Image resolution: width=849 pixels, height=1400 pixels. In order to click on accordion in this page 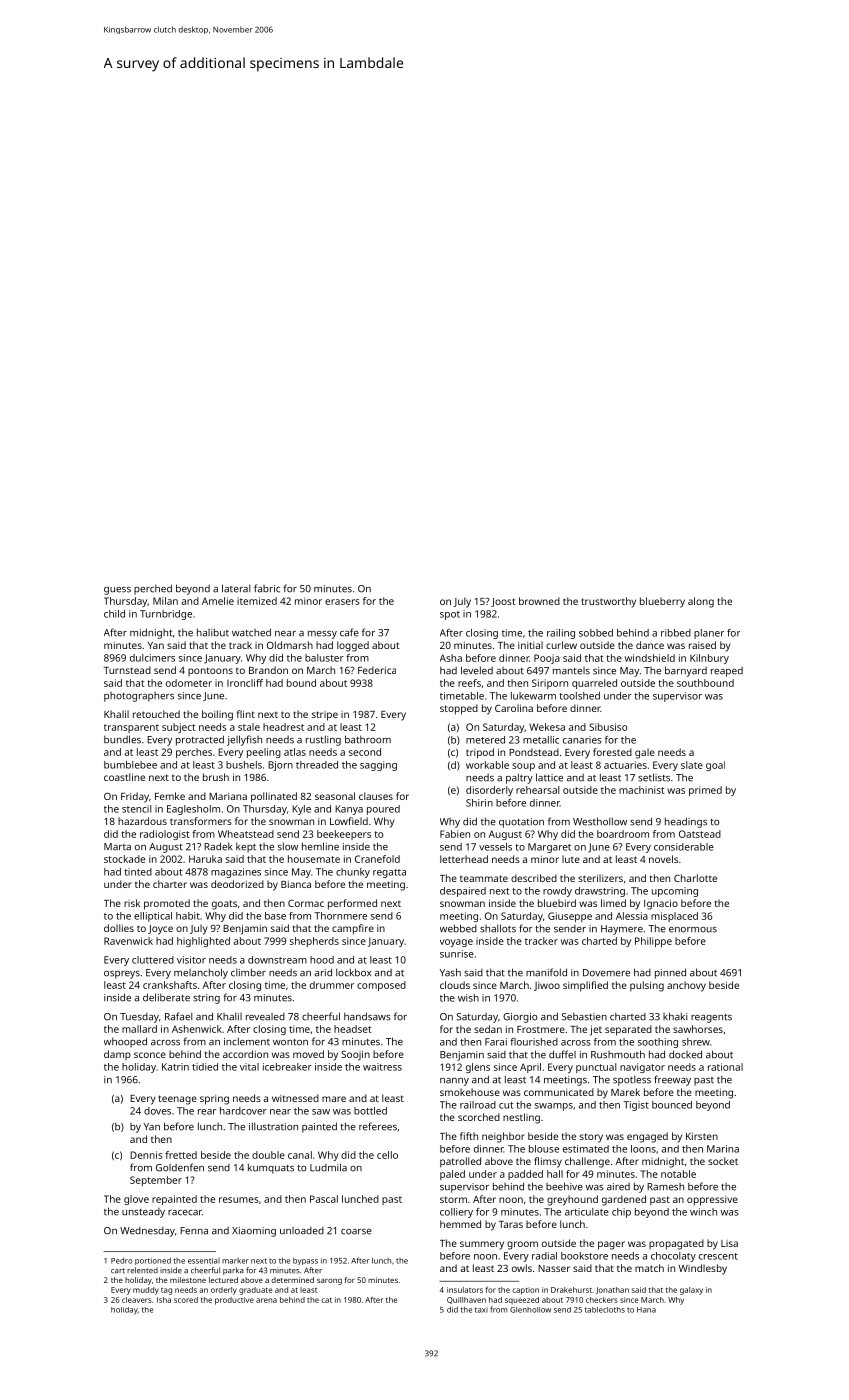, I will do `click(245, 1054)`.
